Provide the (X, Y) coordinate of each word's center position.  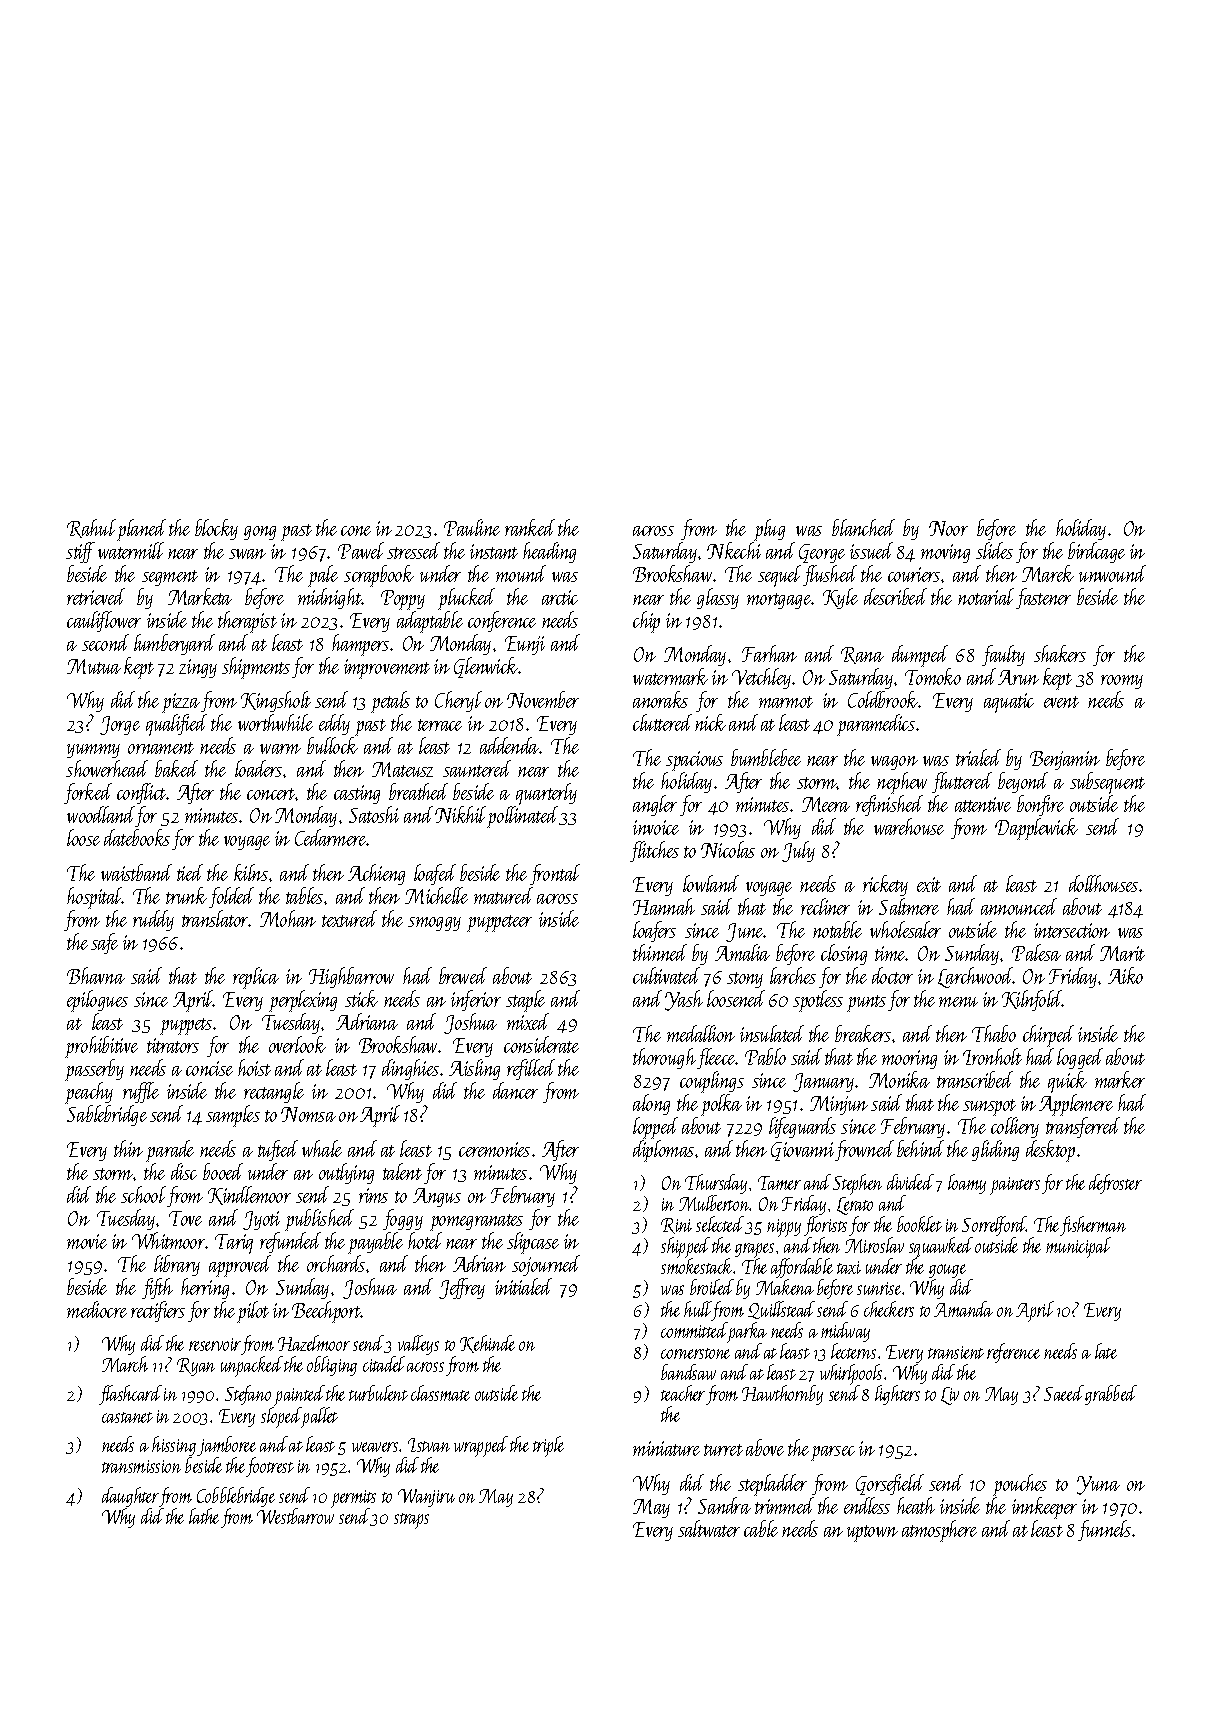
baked (176, 768)
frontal (555, 874)
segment (170, 578)
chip (646, 622)
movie (87, 1241)
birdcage (1096, 552)
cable (761, 1528)
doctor (892, 975)
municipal (1078, 1247)
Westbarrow (295, 1516)
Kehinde (487, 1344)
